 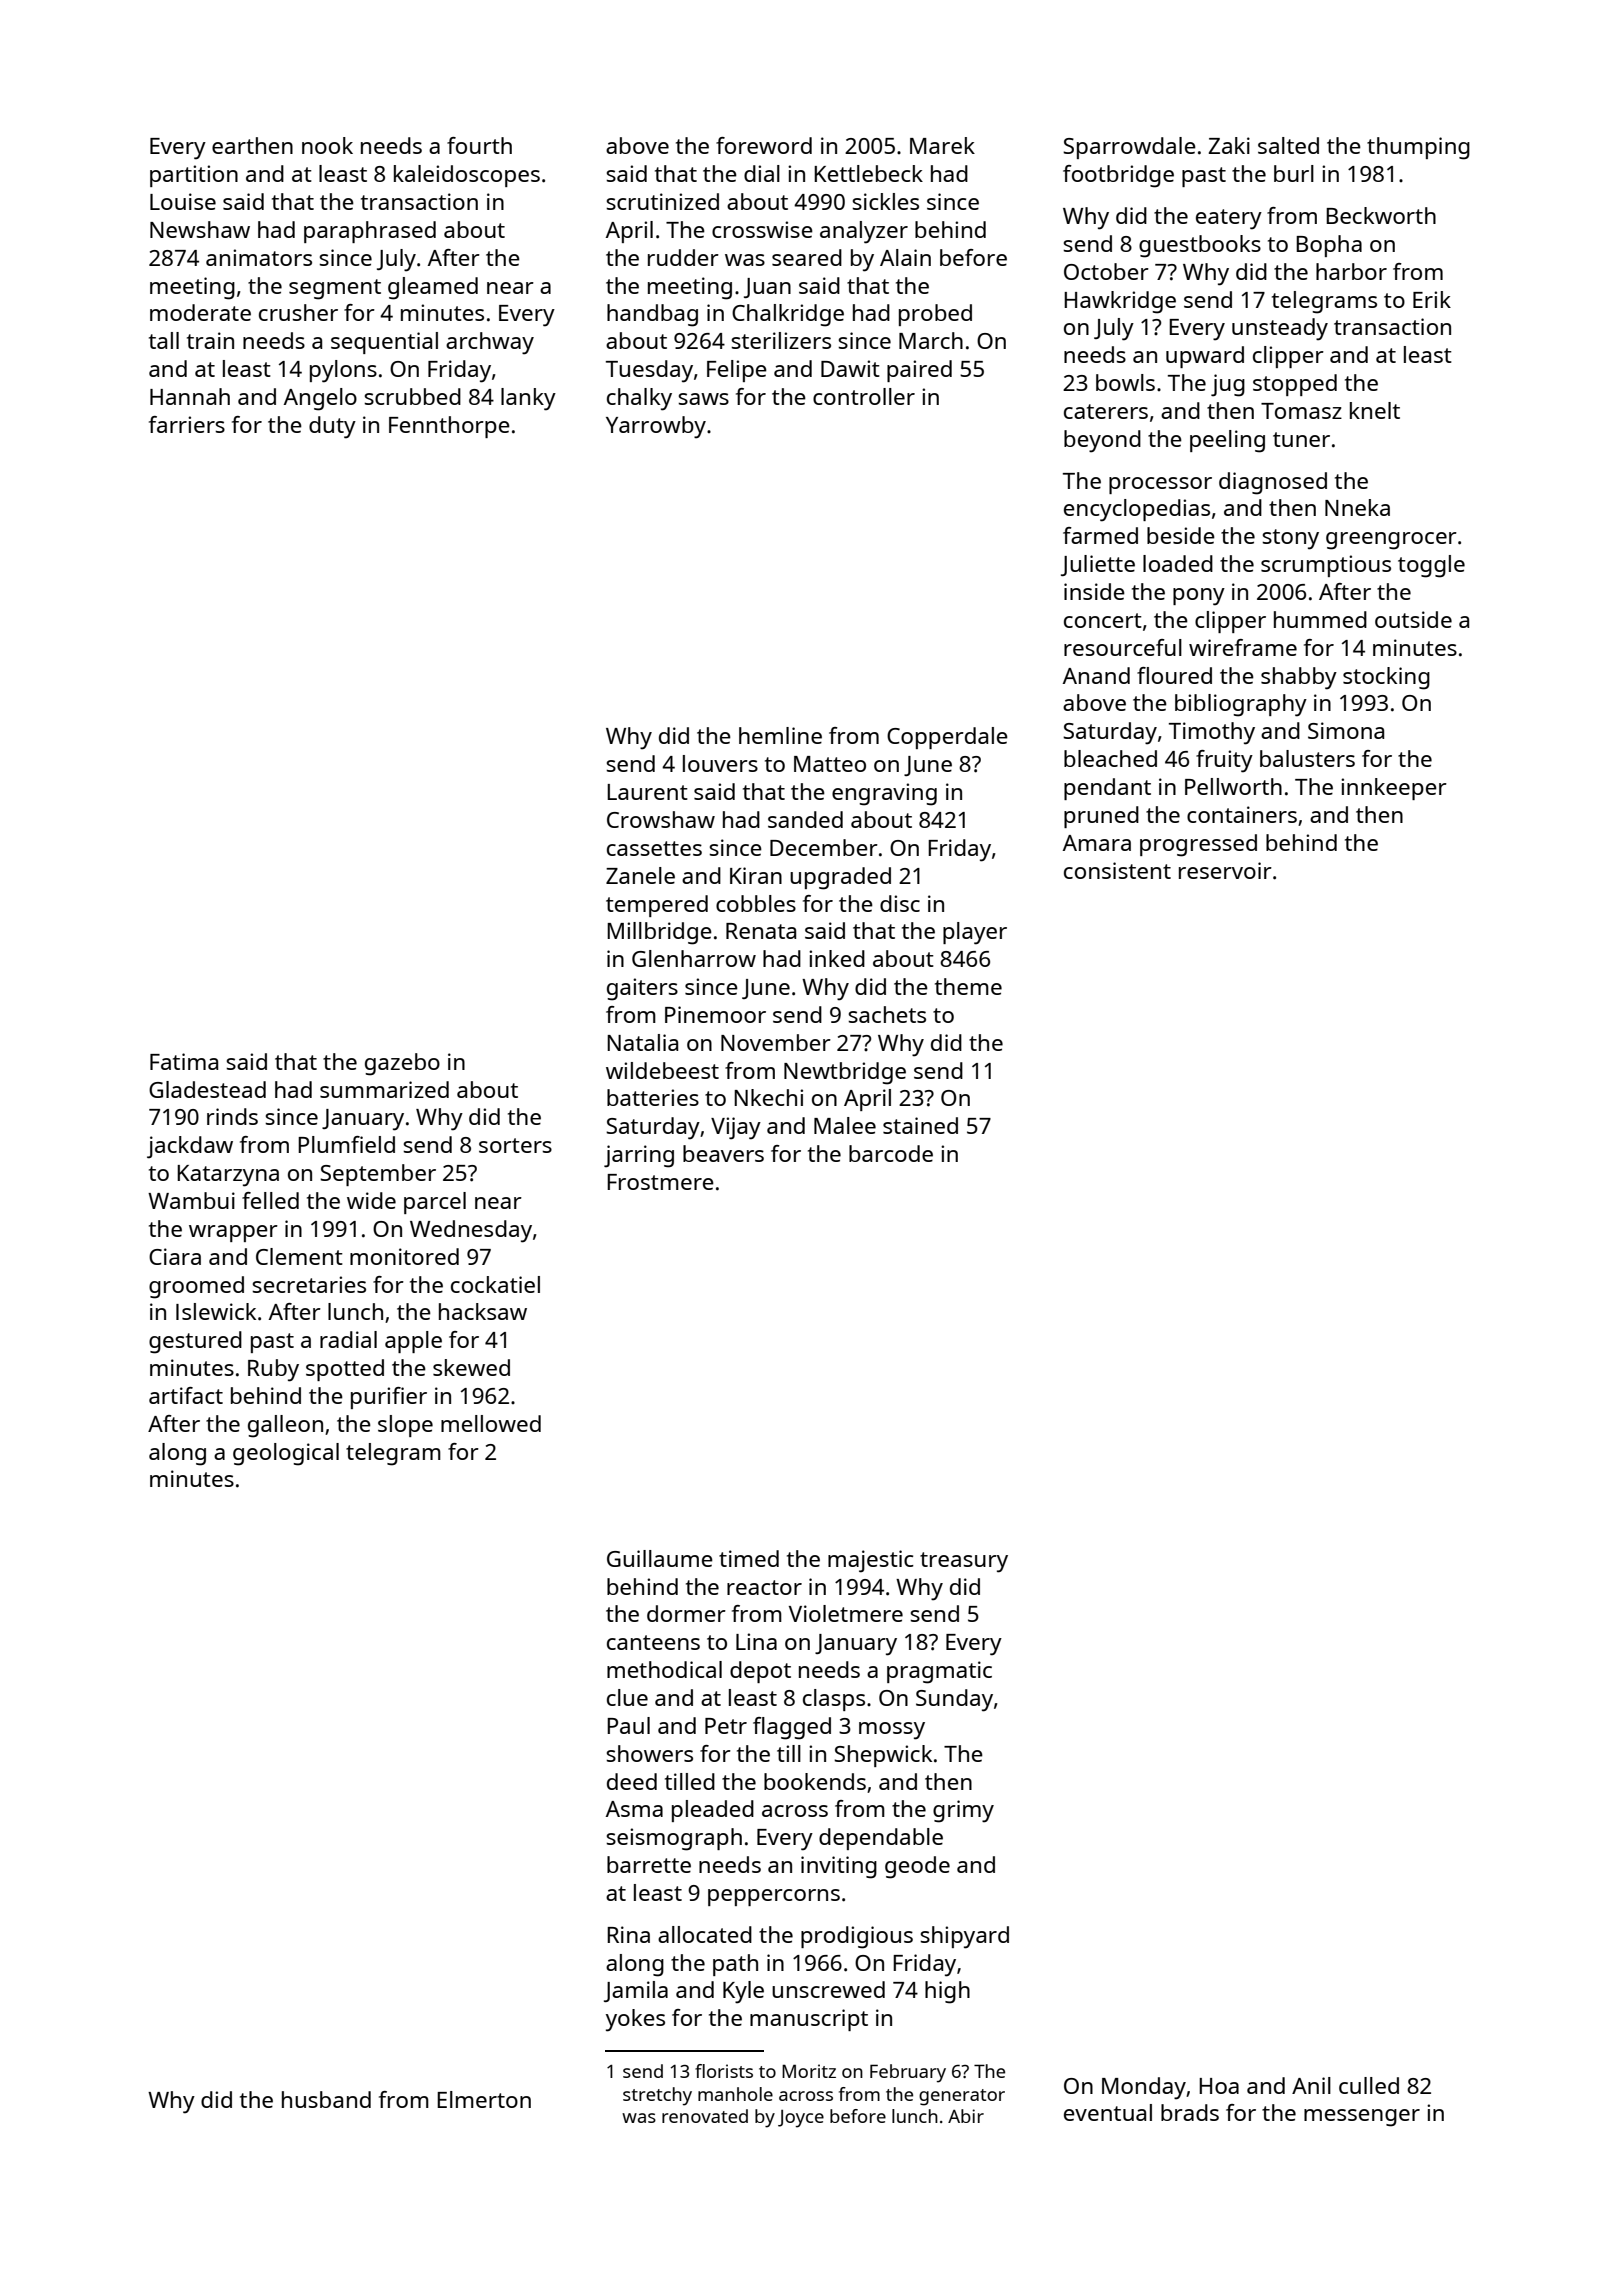 What do you see at coordinates (864, 396) in the screenshot?
I see `controller` at bounding box center [864, 396].
